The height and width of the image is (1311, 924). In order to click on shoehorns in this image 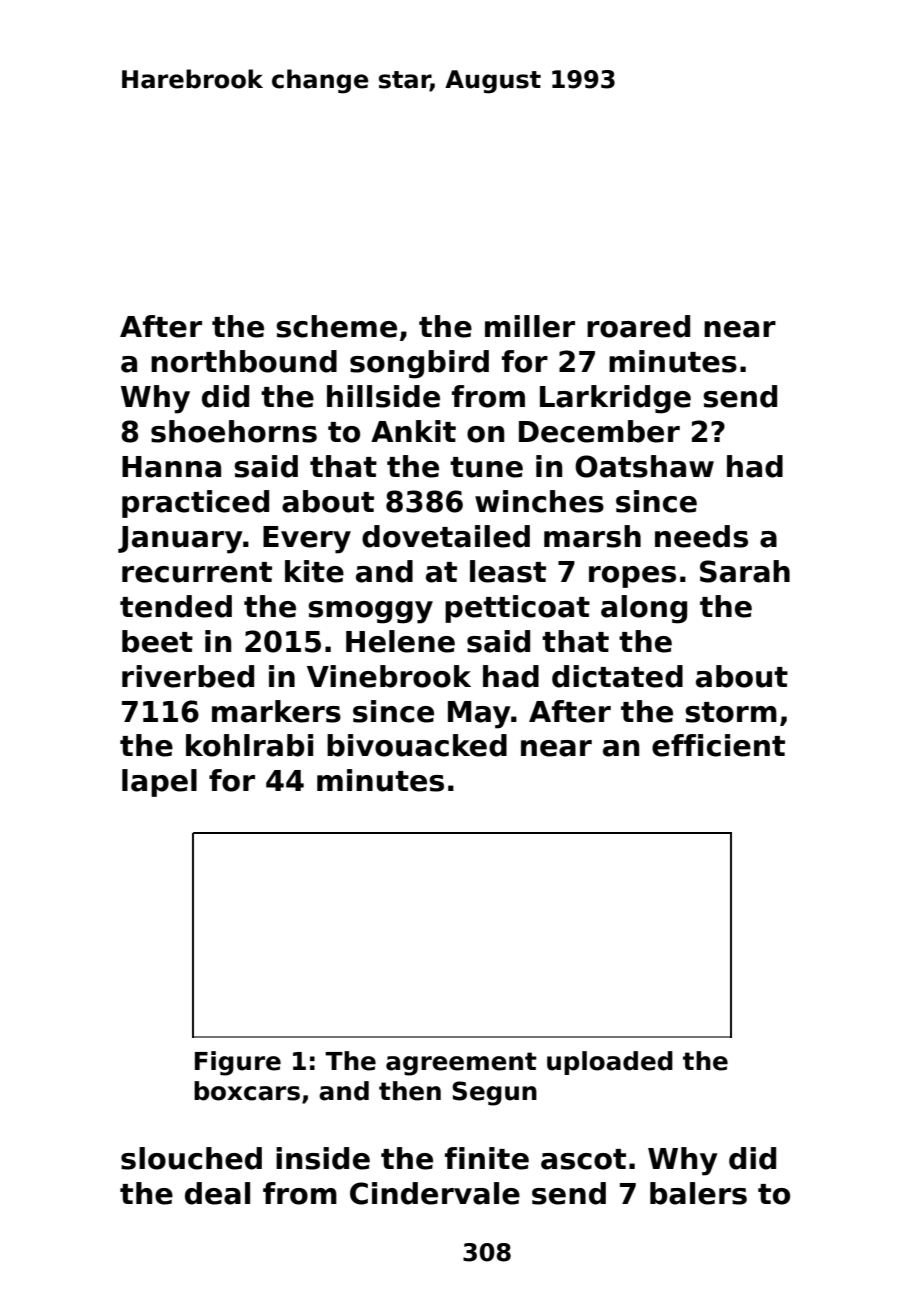, I will do `click(234, 431)`.
